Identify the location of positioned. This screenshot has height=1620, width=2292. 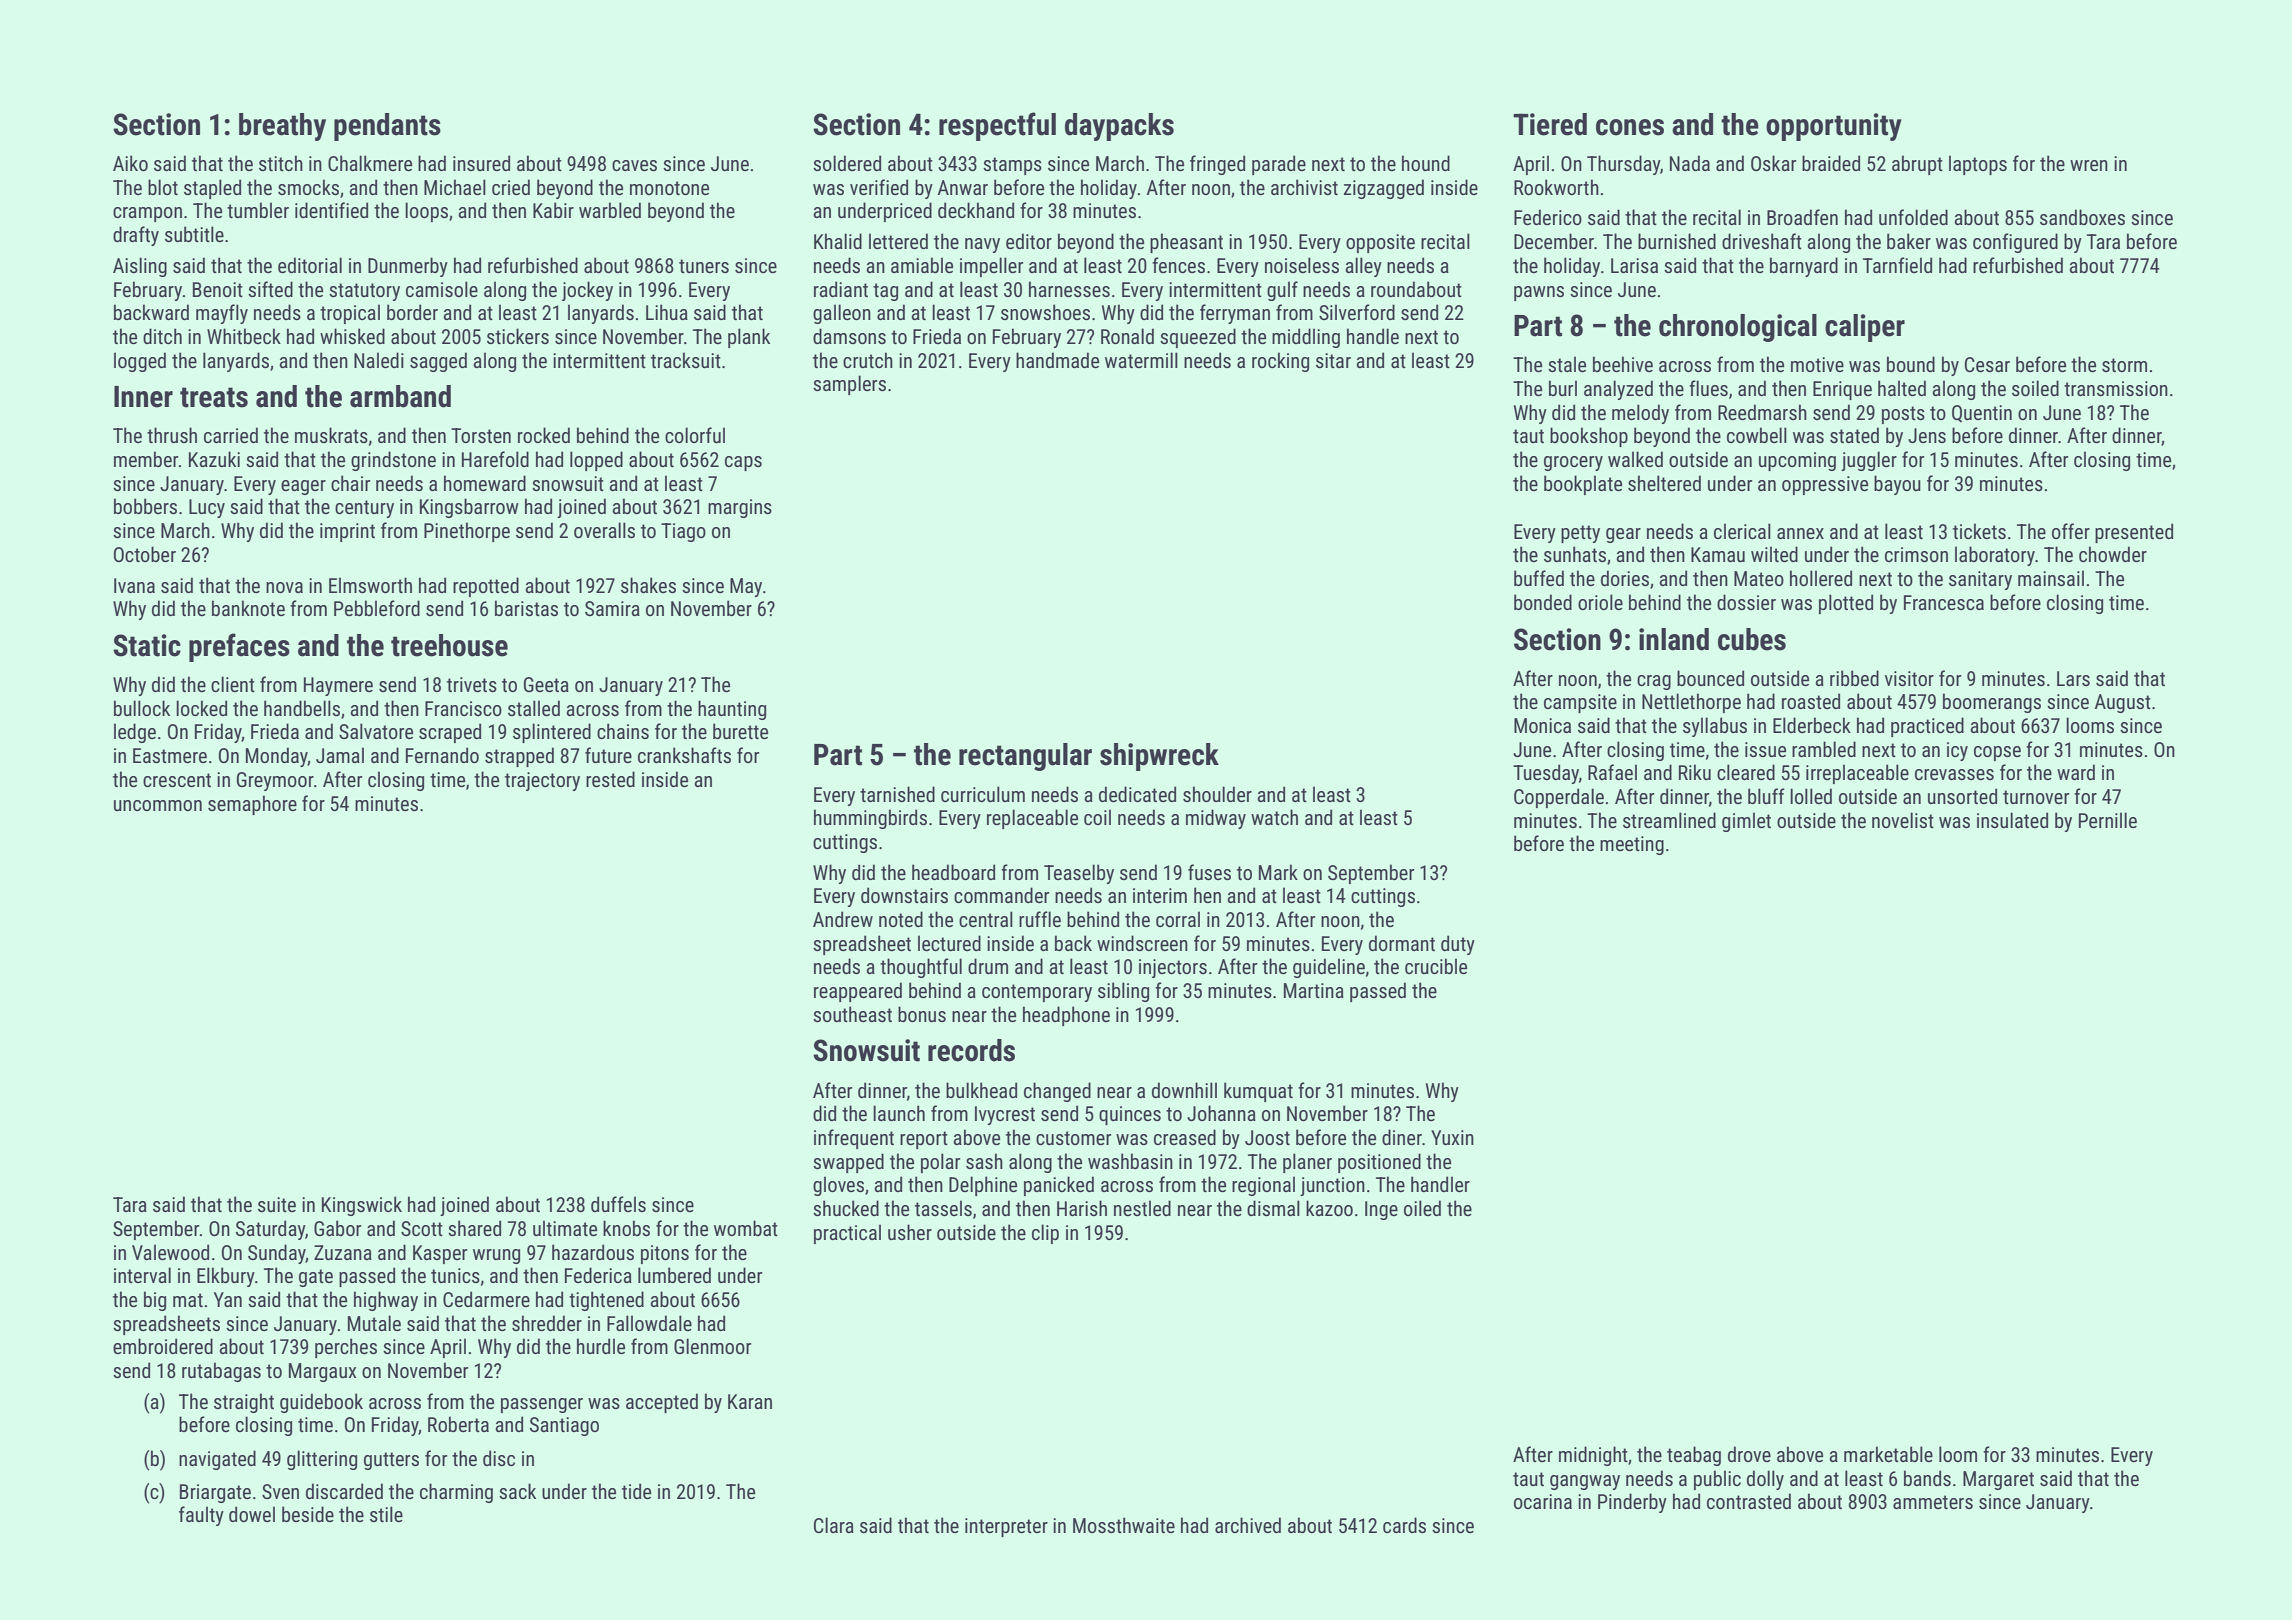
(1379, 1163).
